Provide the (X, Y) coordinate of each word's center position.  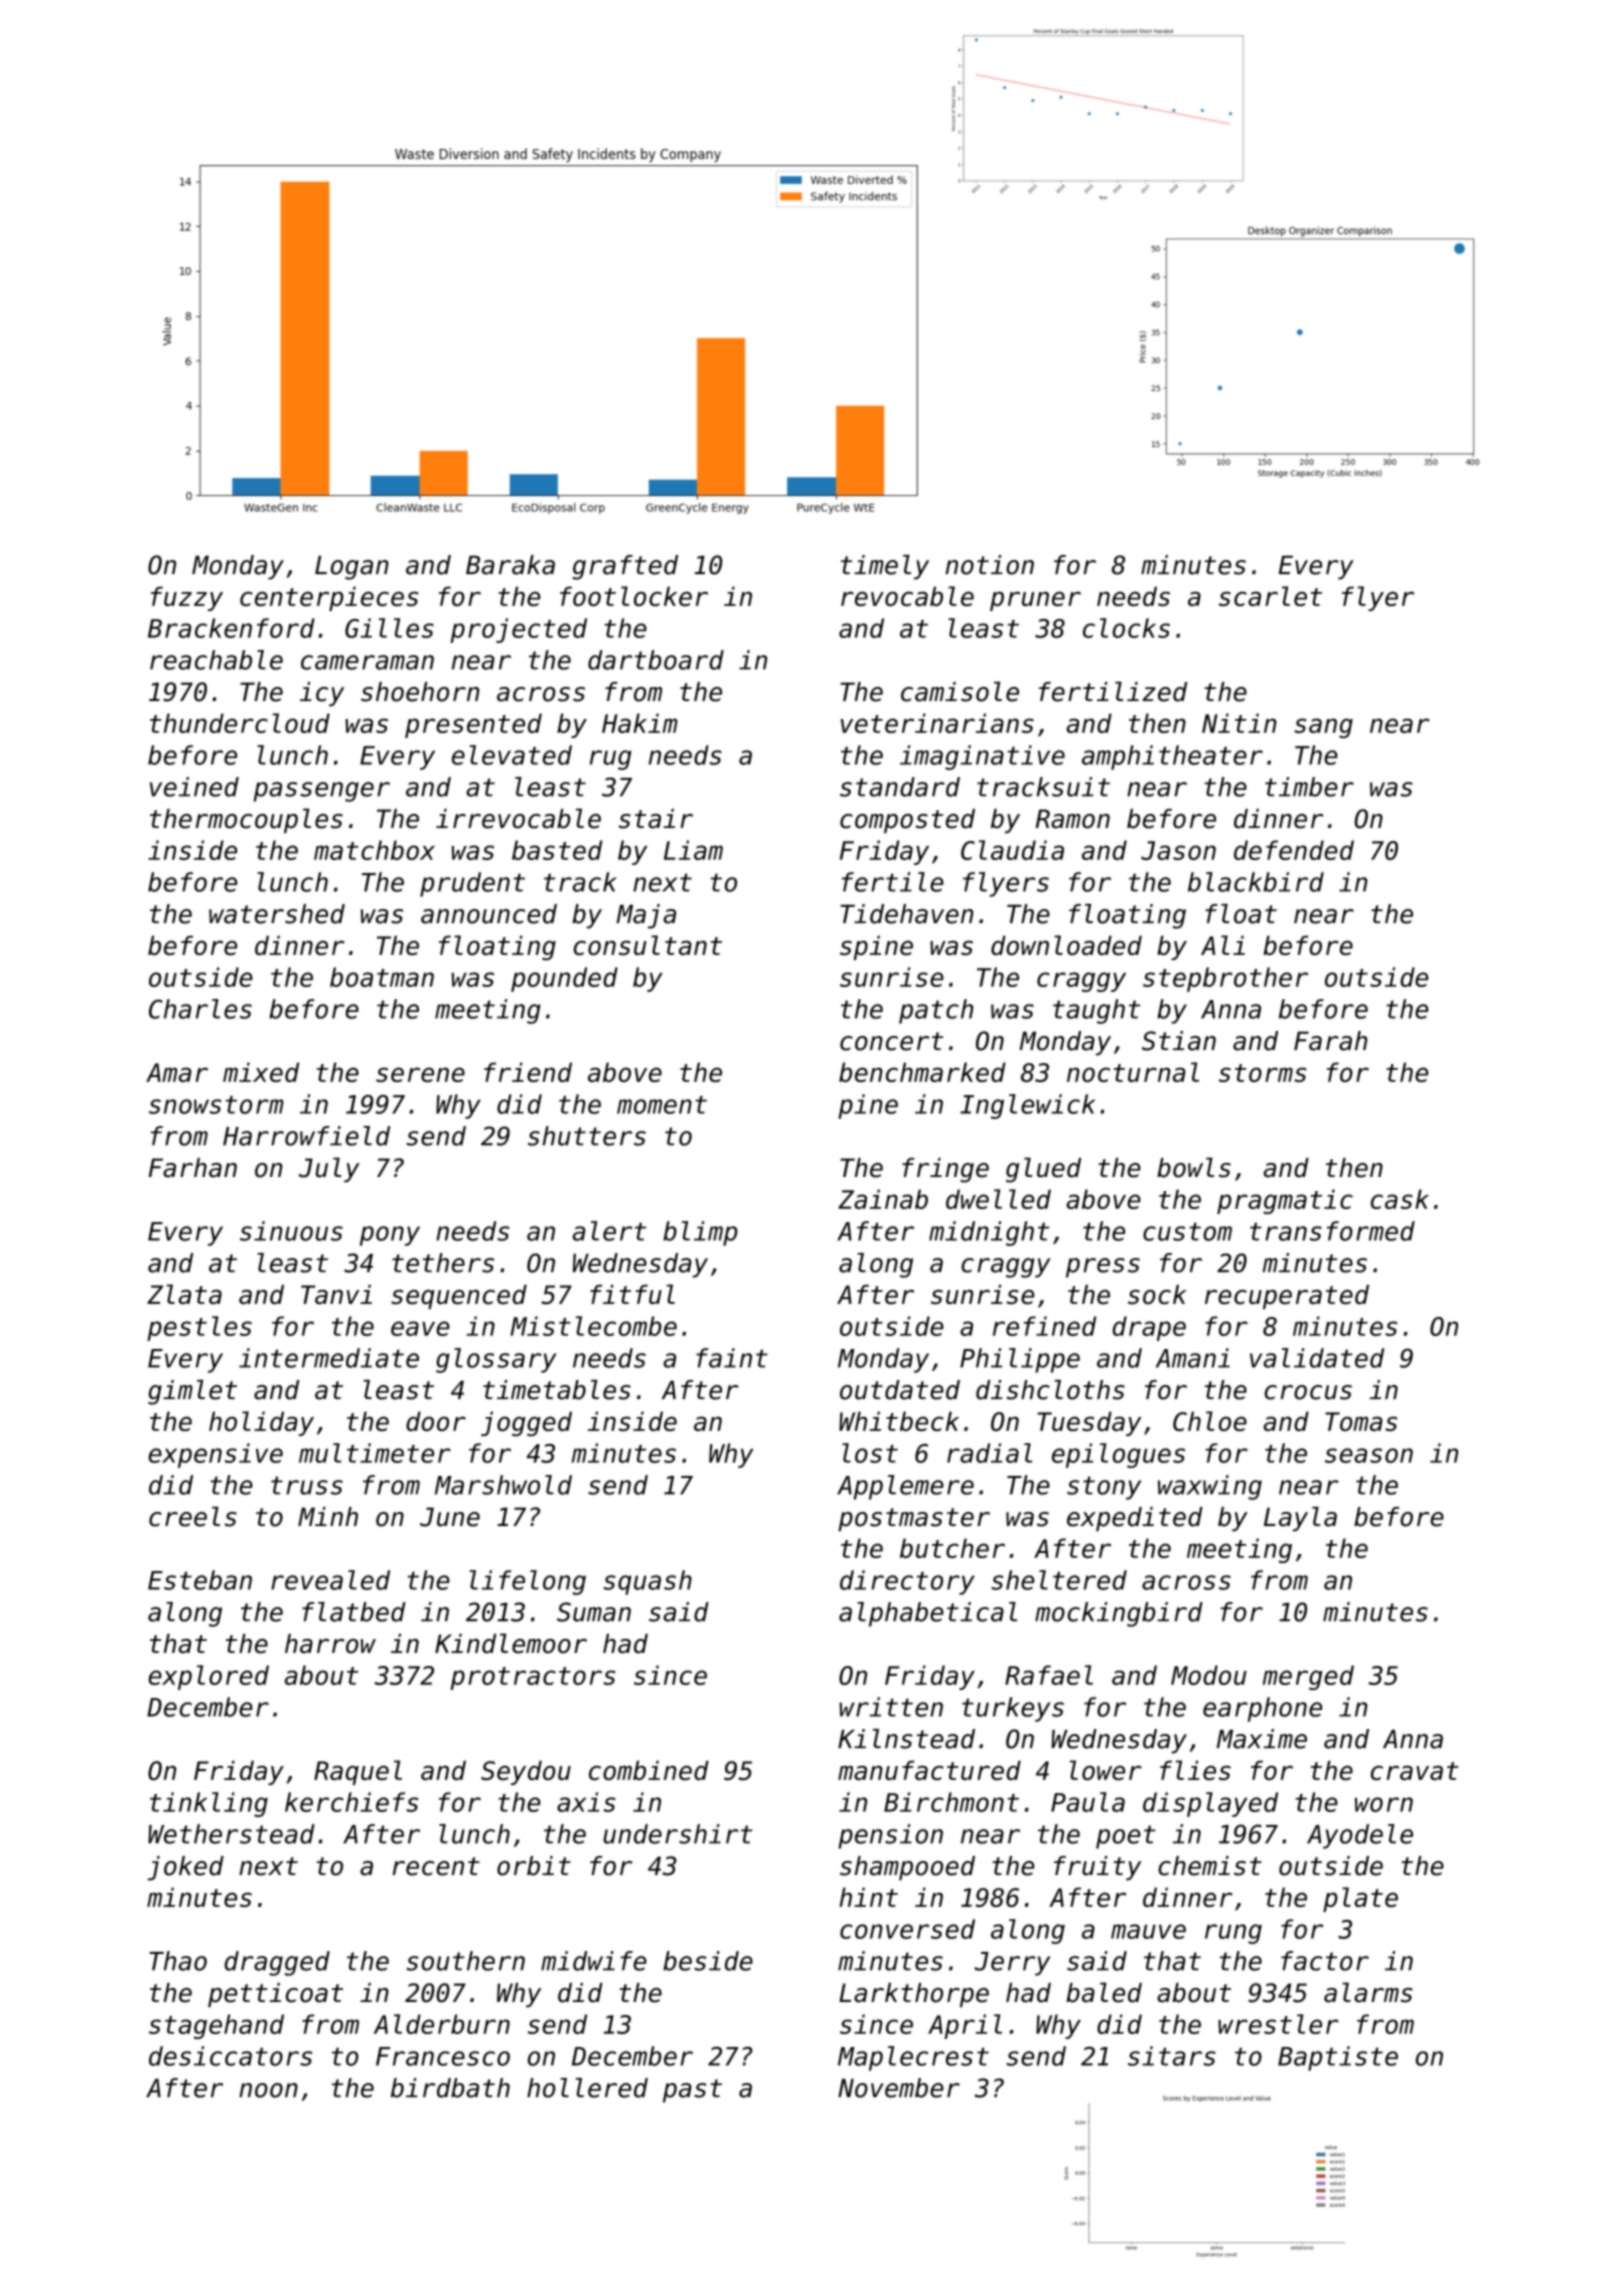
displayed (1210, 1804)
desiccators (230, 2056)
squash (647, 1582)
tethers (443, 1263)
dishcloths (1050, 1390)
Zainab (883, 1199)
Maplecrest (913, 2058)
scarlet (1270, 596)
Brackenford (231, 628)
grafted (625, 567)
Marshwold (503, 1485)
